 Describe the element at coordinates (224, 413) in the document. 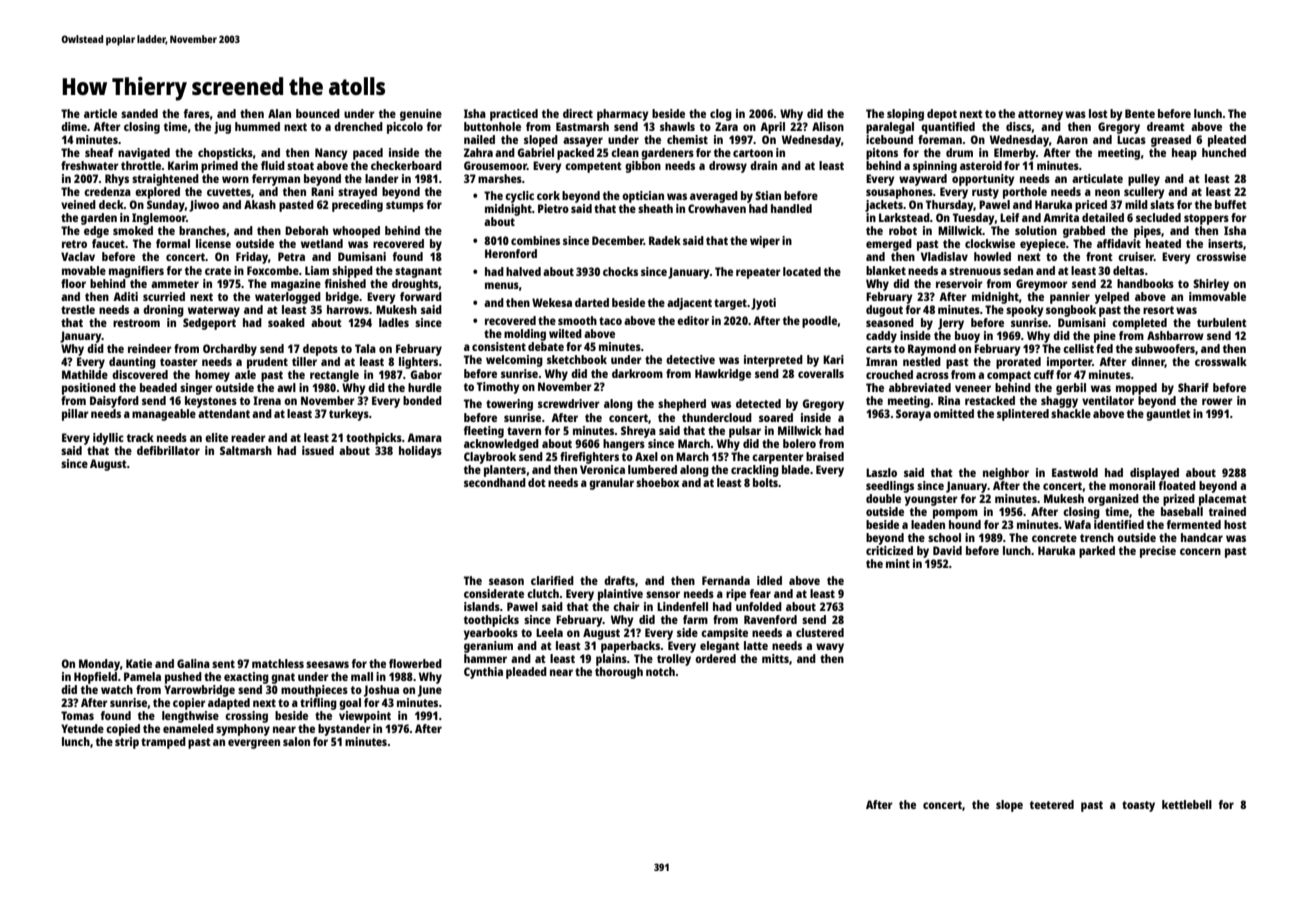

I see `attendant` at that location.
